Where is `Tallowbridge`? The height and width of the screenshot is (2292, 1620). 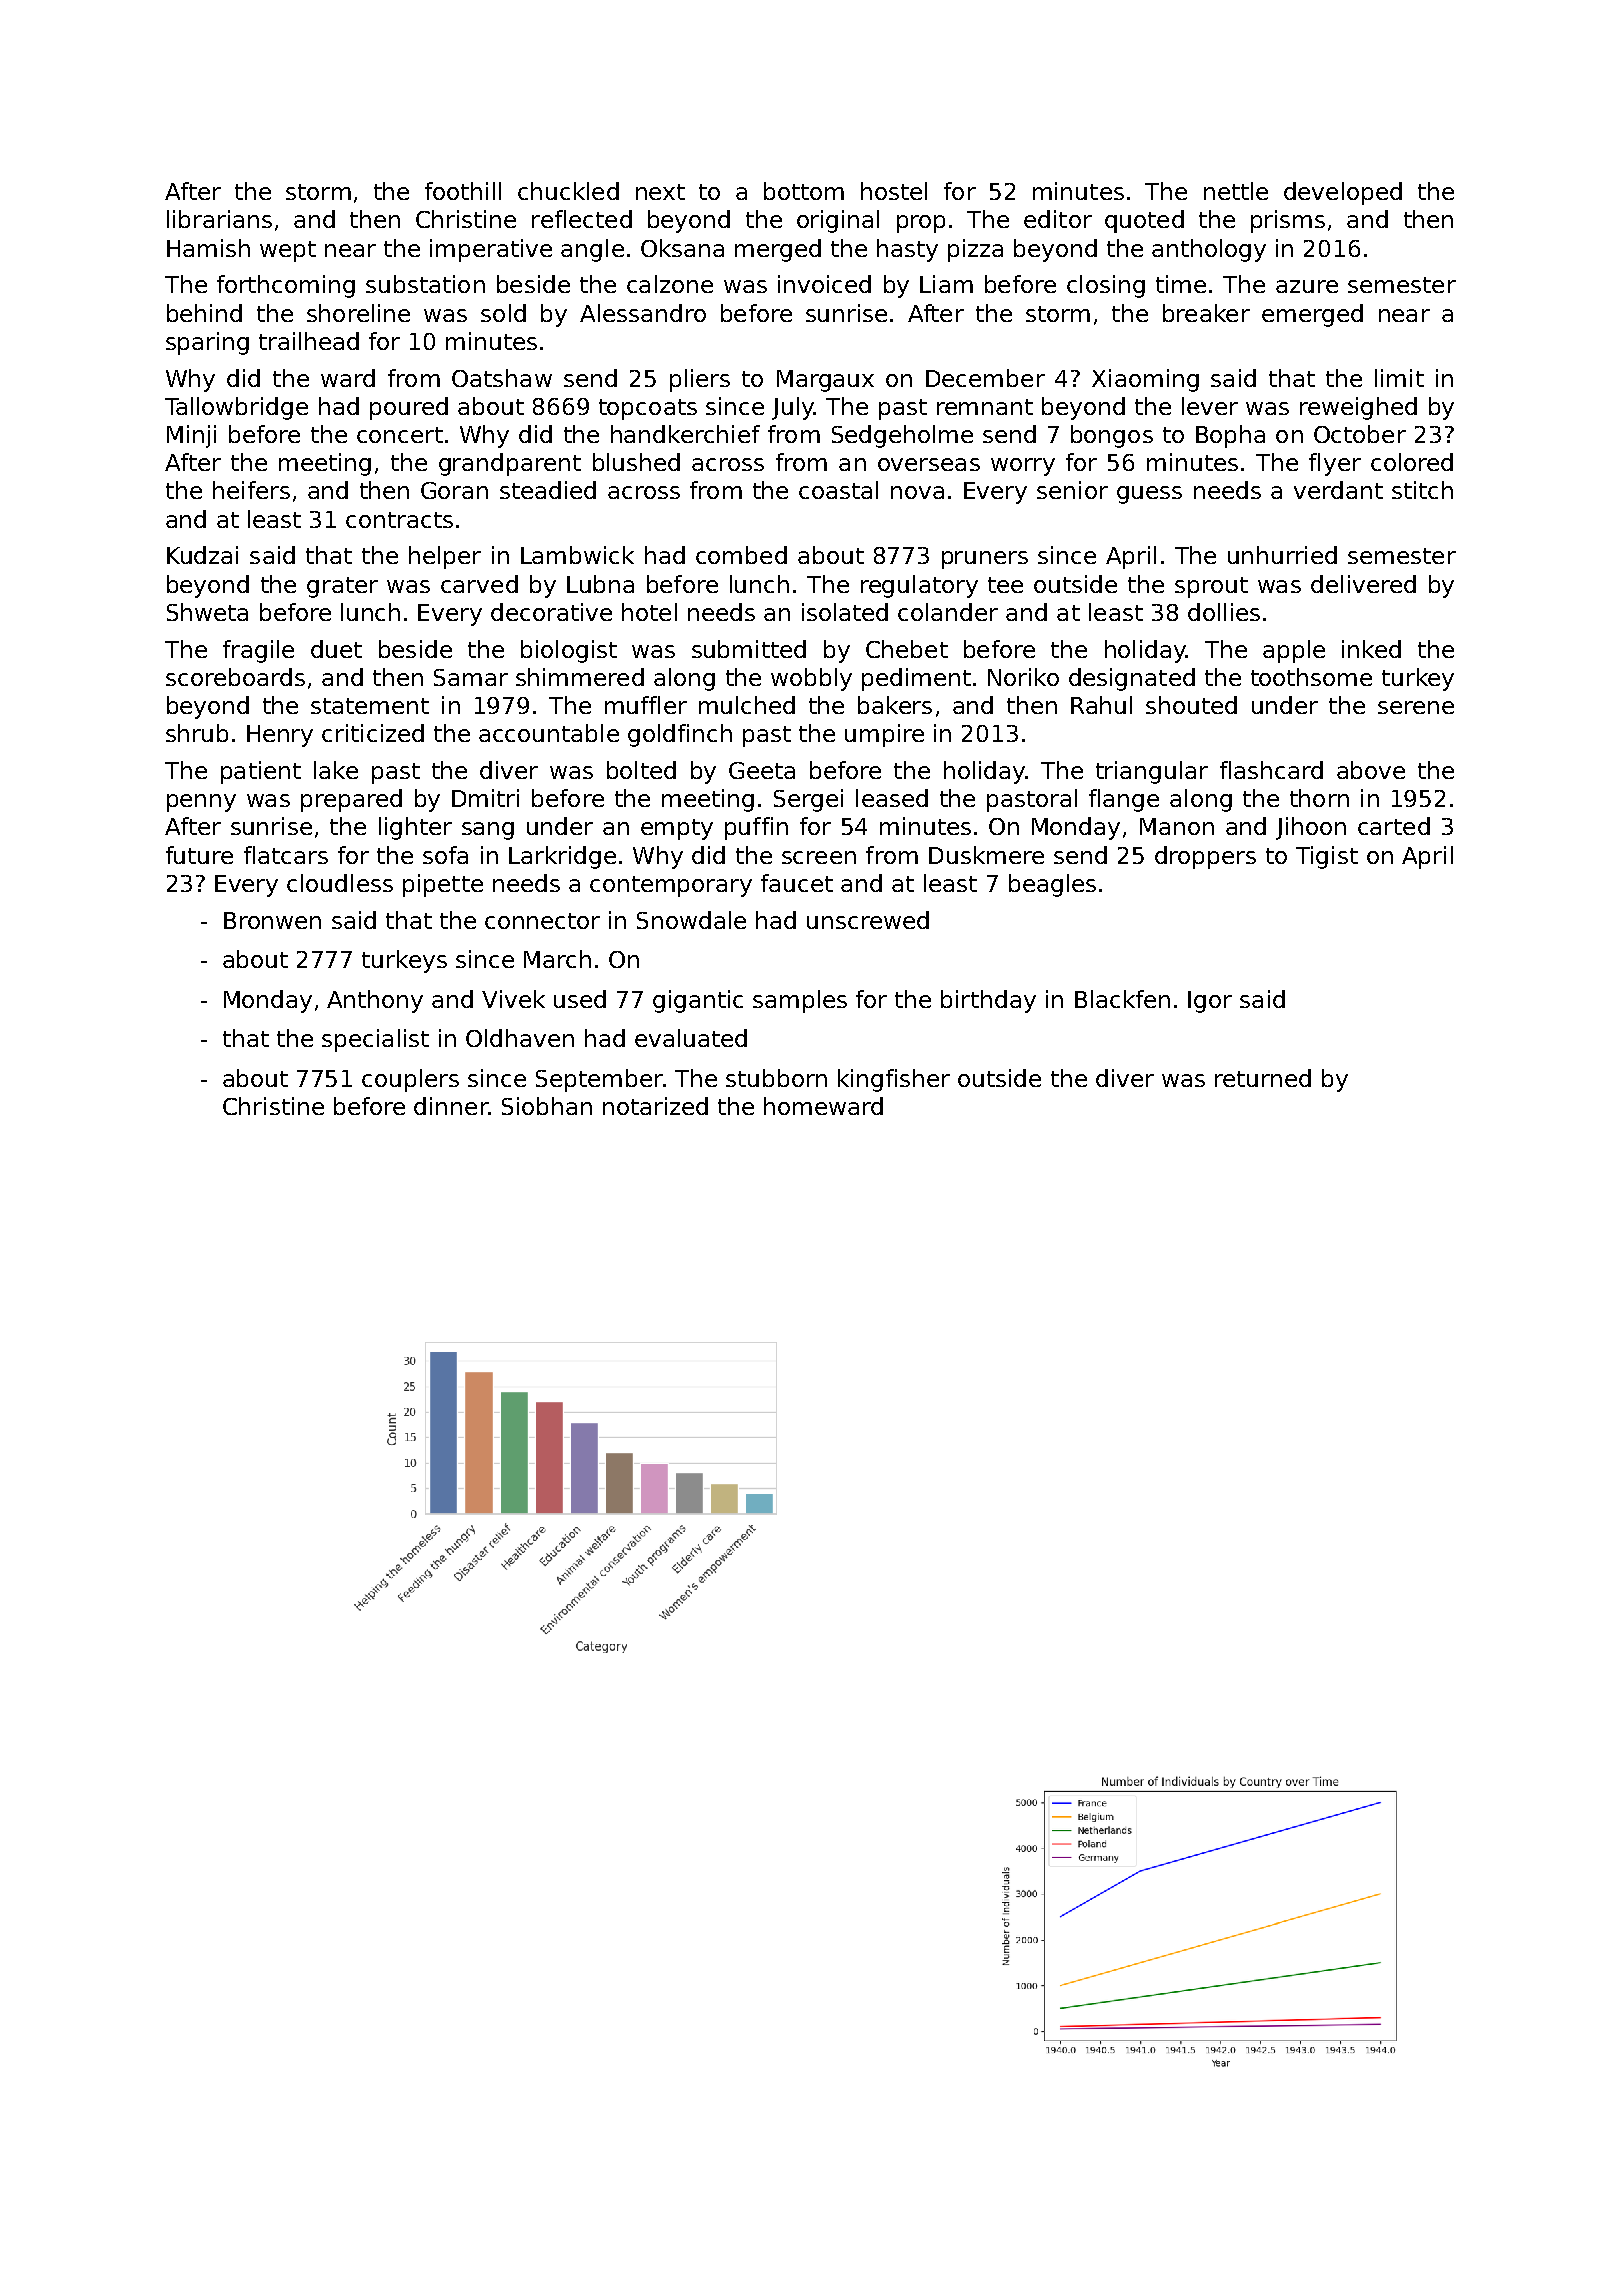 Tallowbridge is located at coordinates (236, 408).
